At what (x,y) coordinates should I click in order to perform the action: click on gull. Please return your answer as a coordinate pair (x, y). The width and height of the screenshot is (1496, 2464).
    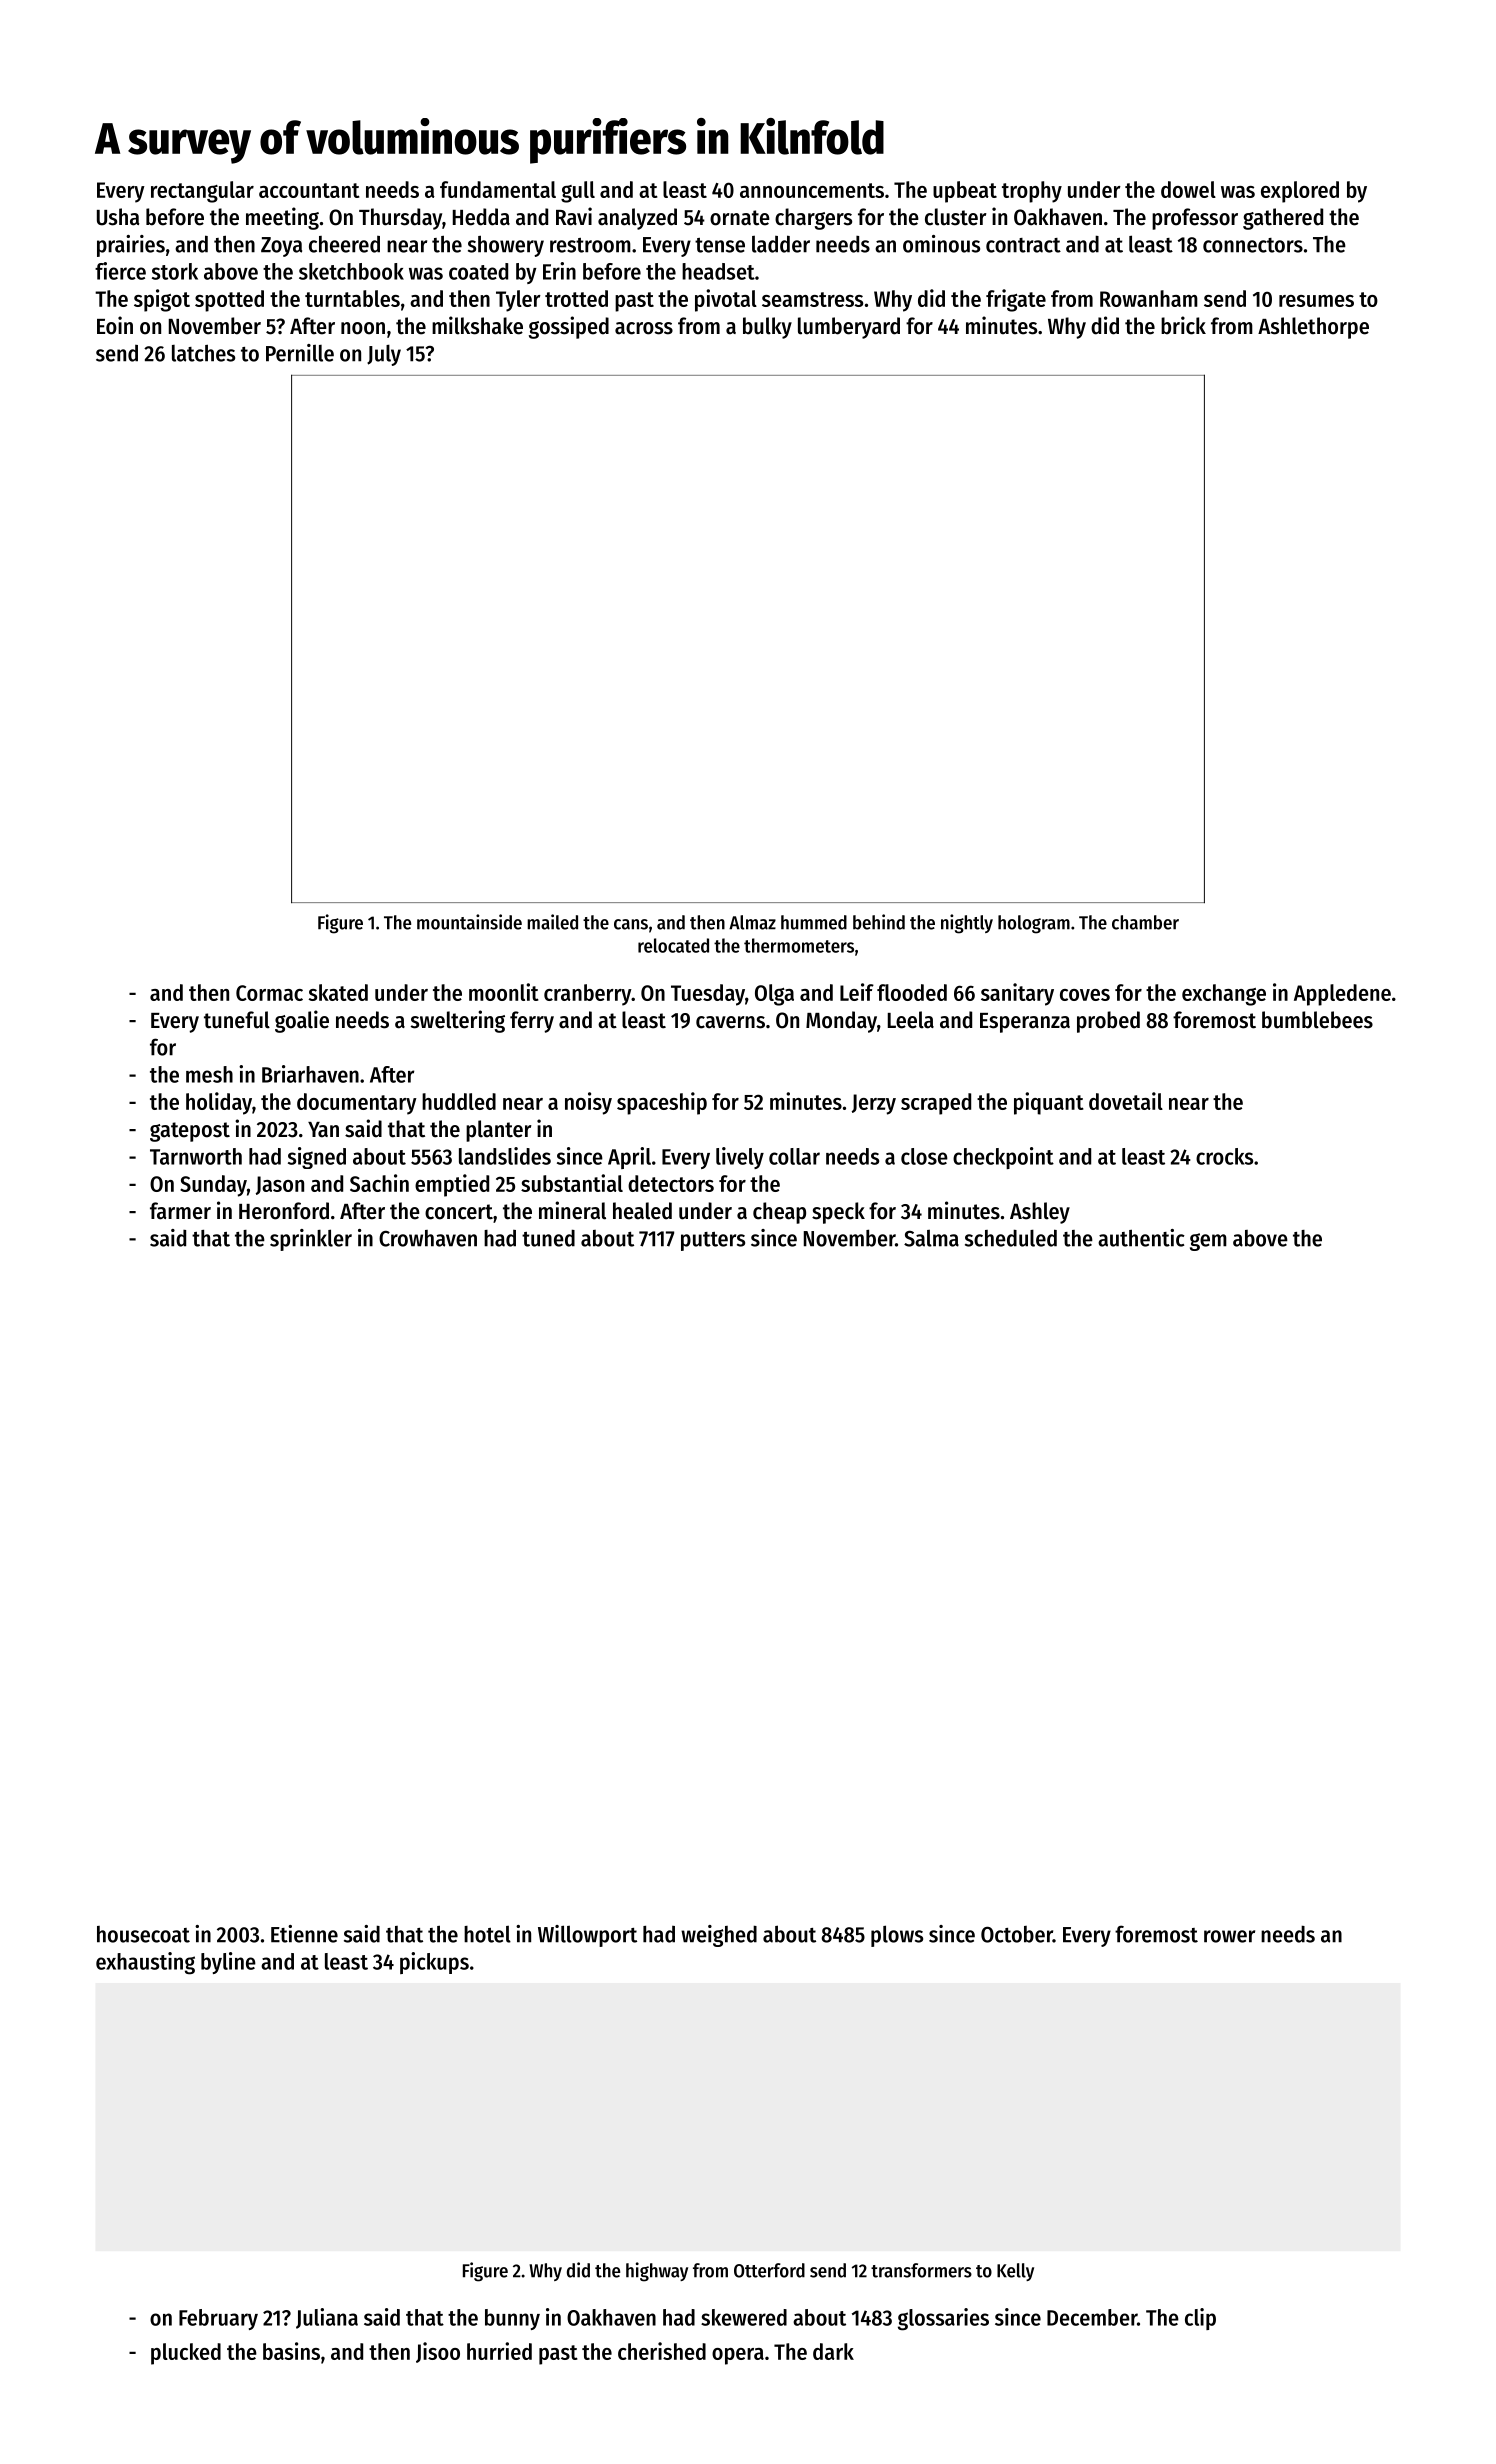
    Looking at the image, I should click on (578, 192).
